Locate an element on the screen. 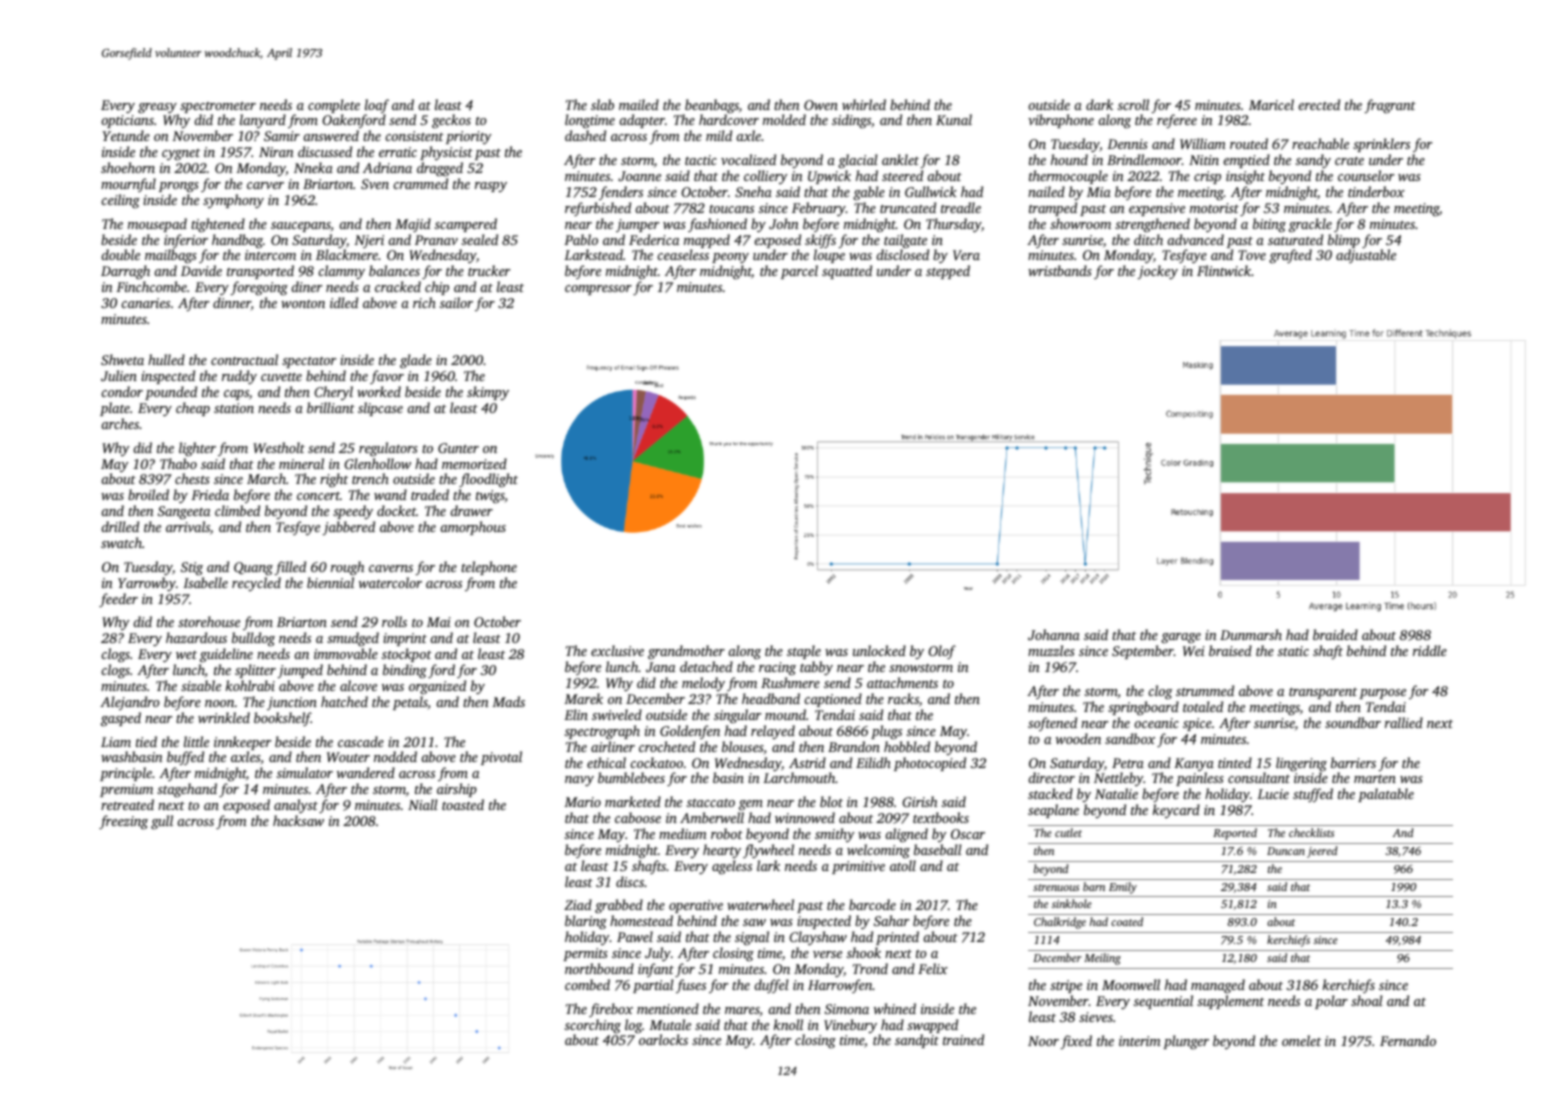  Dunmarsh is located at coordinates (1251, 634).
